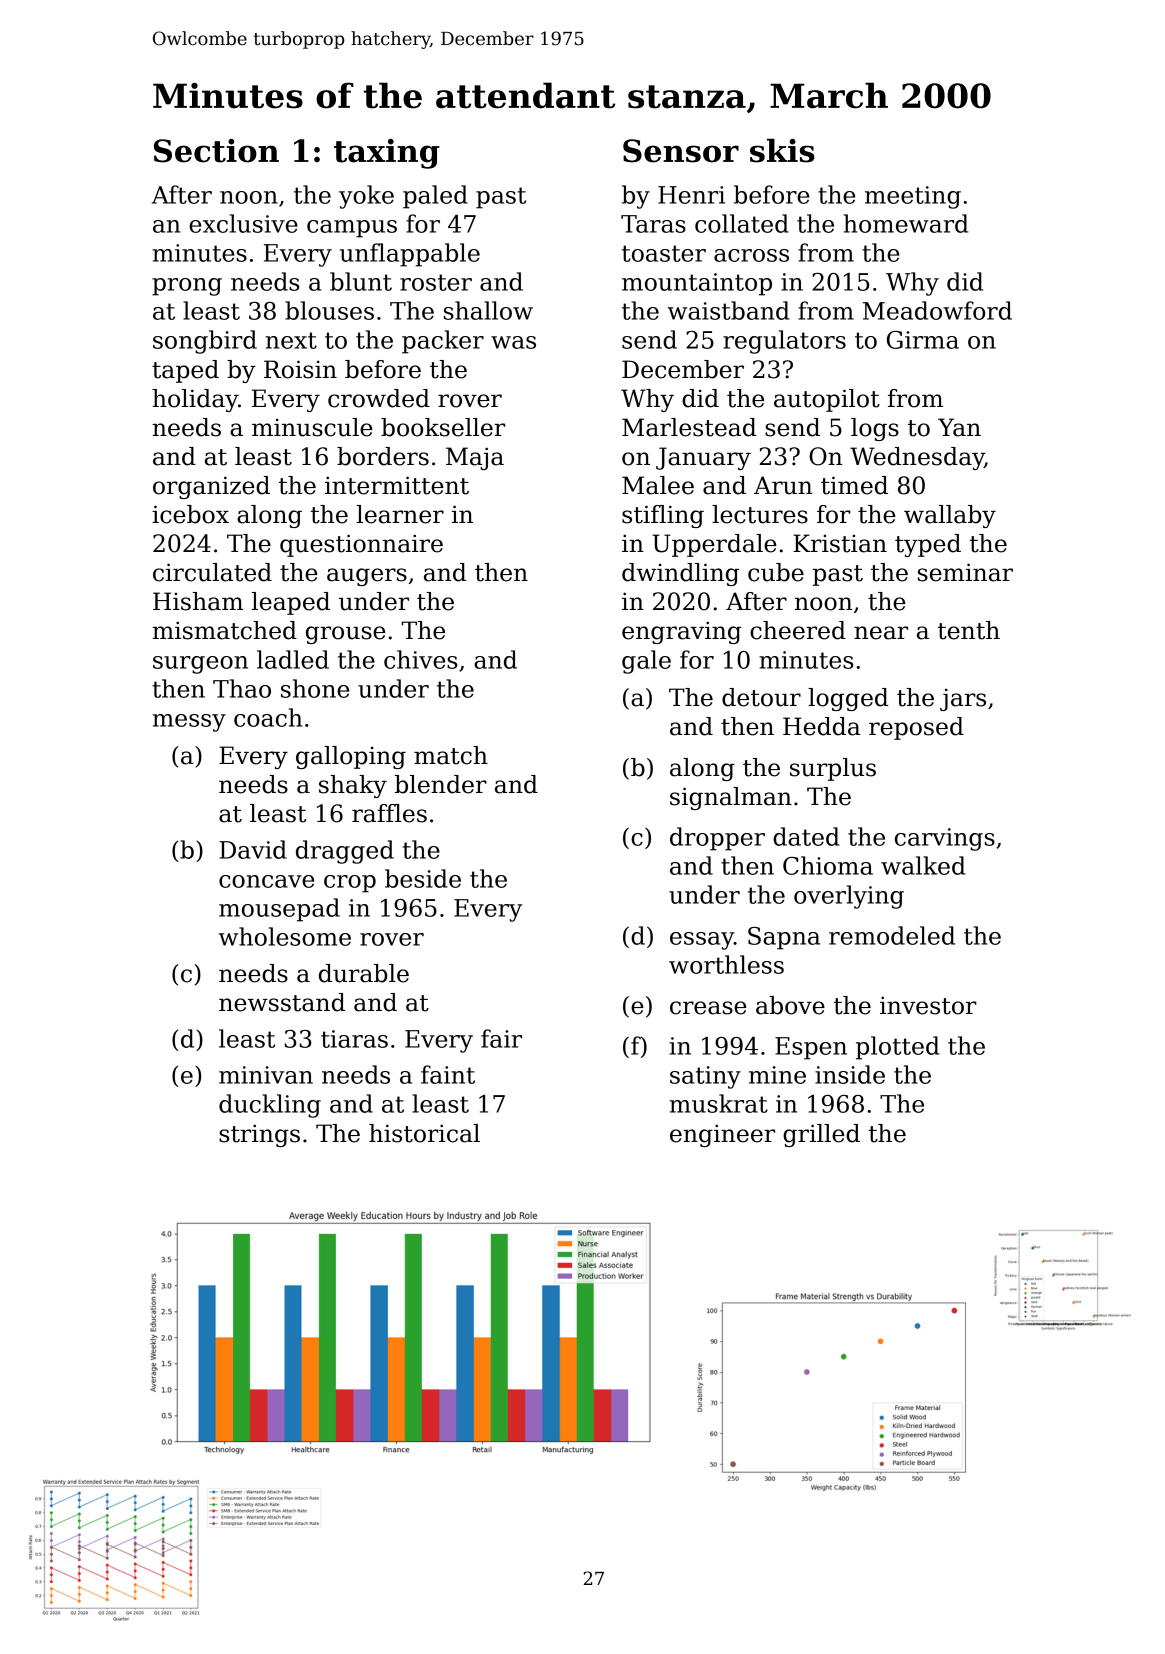 The height and width of the document is (1654, 1165). What do you see at coordinates (881, 633) in the document?
I see `near` at bounding box center [881, 633].
